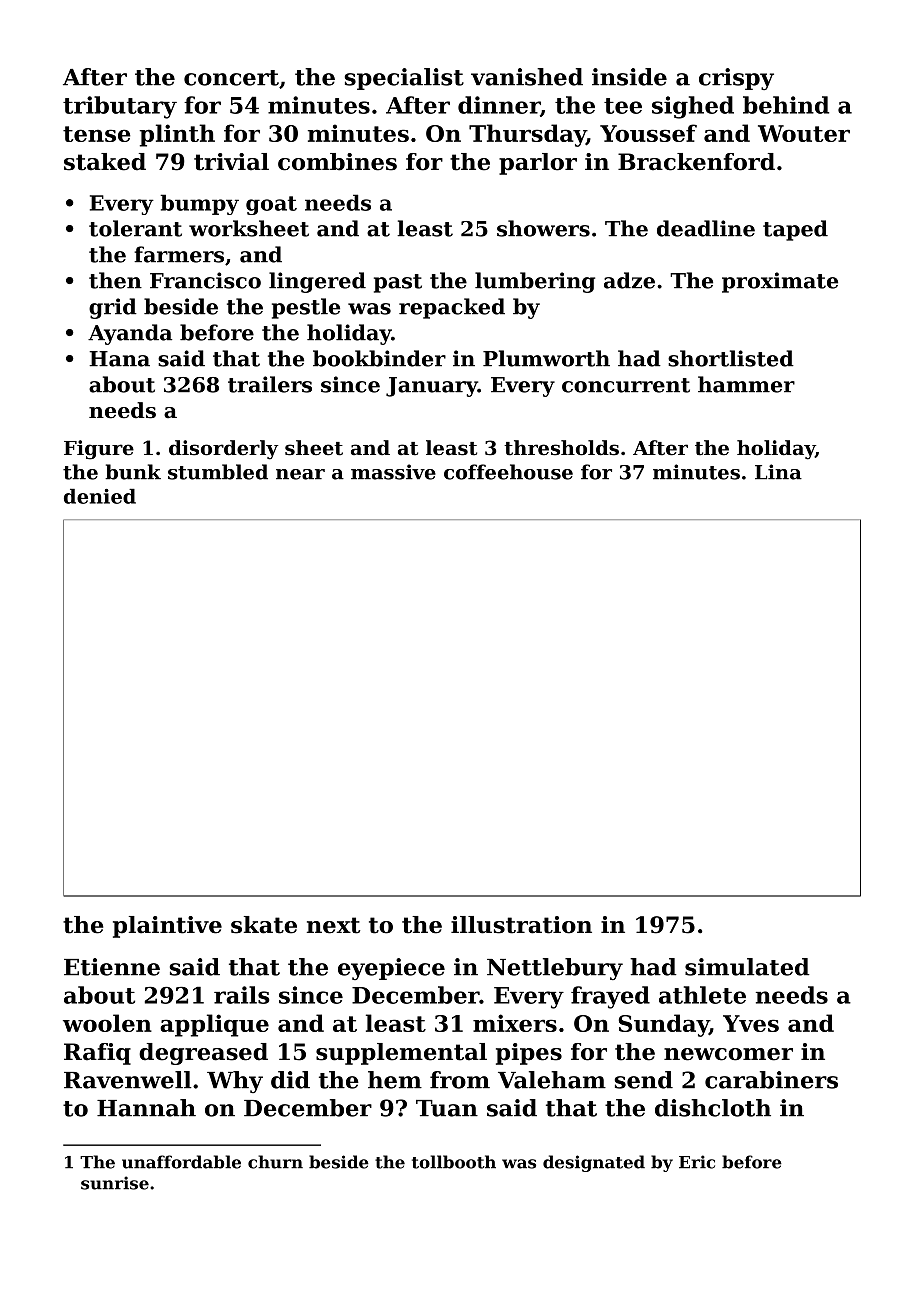 The height and width of the screenshot is (1311, 924). Describe the element at coordinates (113, 308) in the screenshot. I see `grid` at that location.
